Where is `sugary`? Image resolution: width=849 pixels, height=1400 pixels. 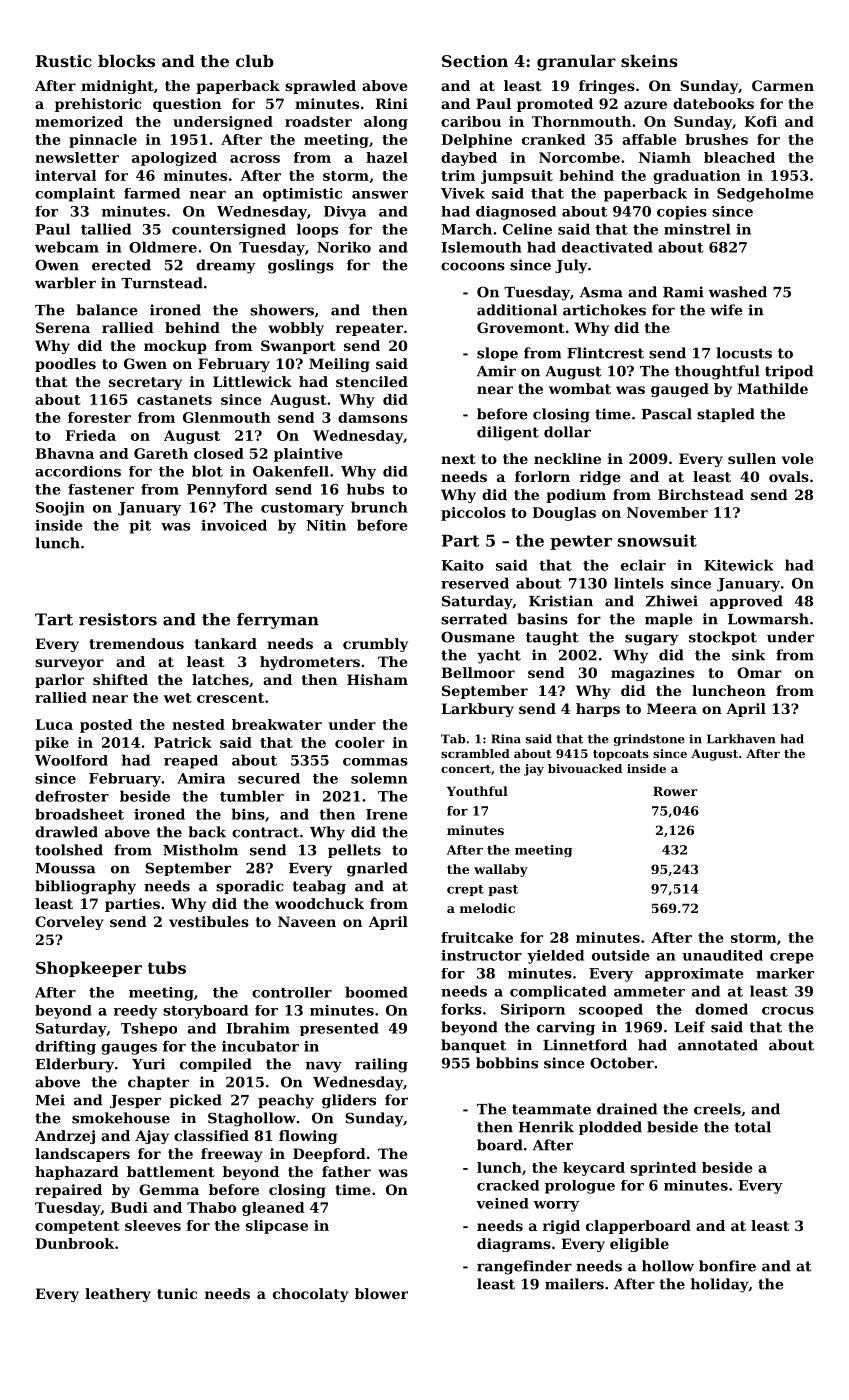
sugary is located at coordinates (652, 640).
